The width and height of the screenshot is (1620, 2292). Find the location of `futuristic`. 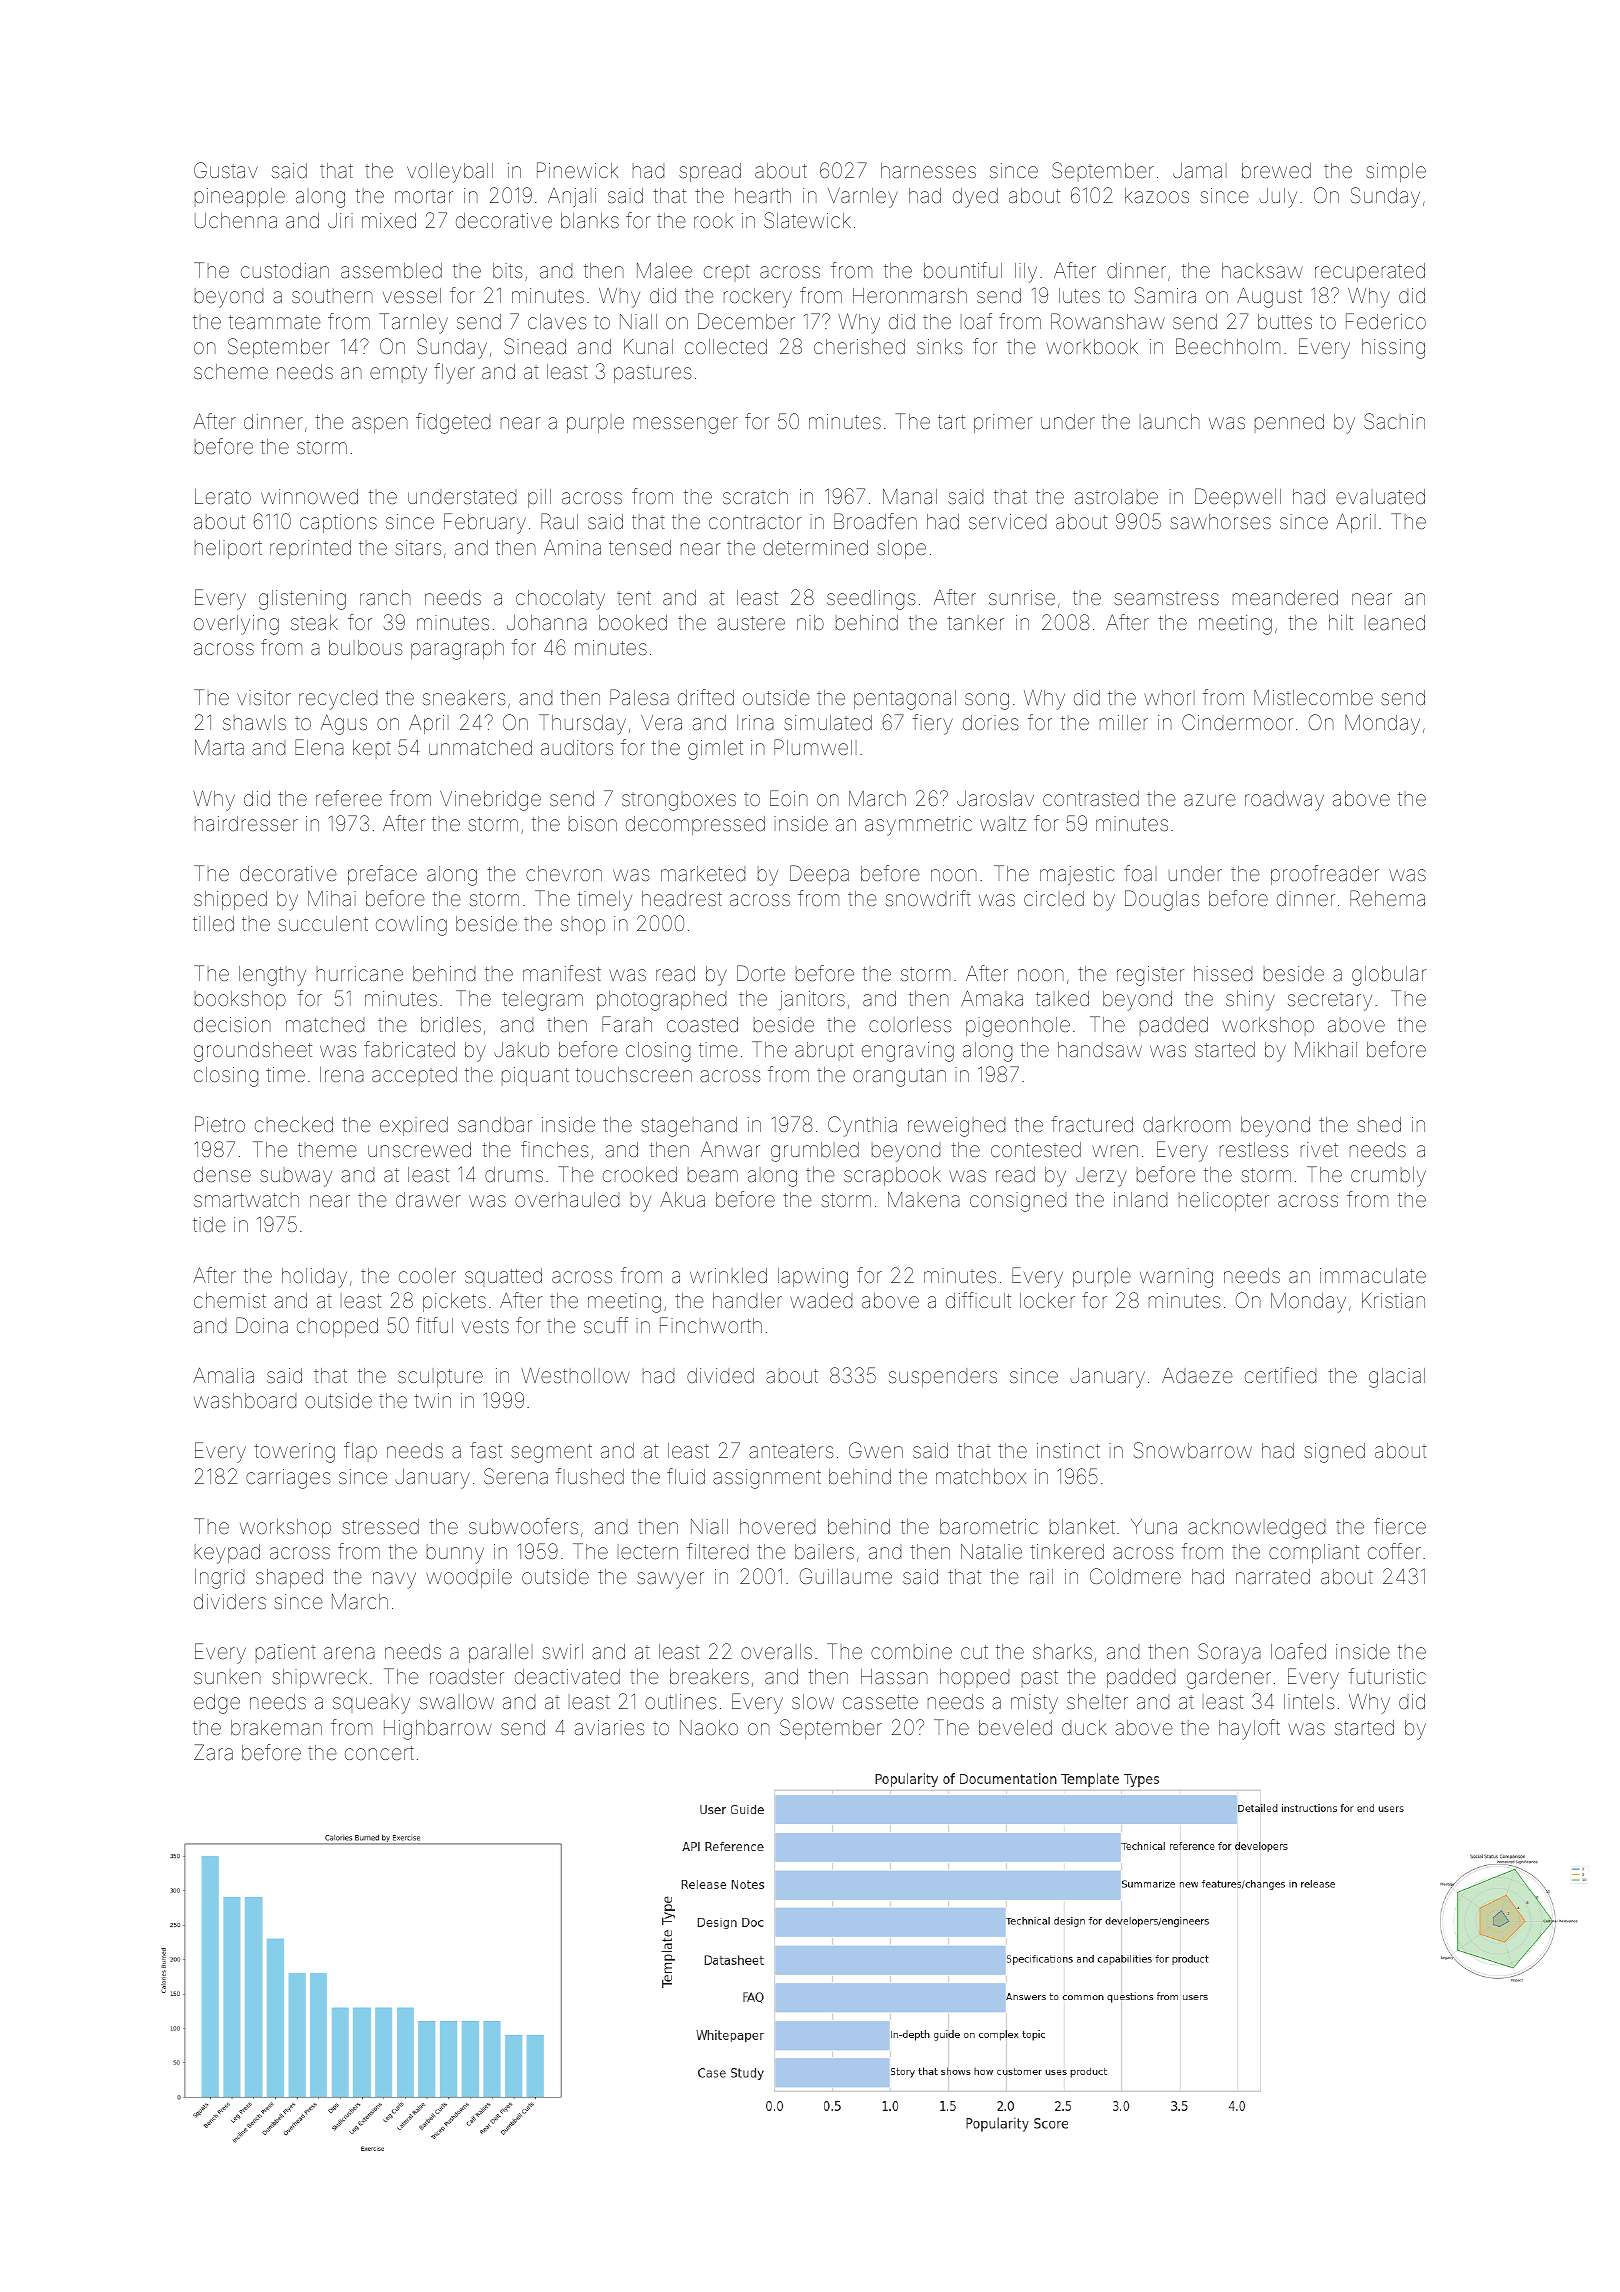

futuristic is located at coordinates (1387, 1676).
